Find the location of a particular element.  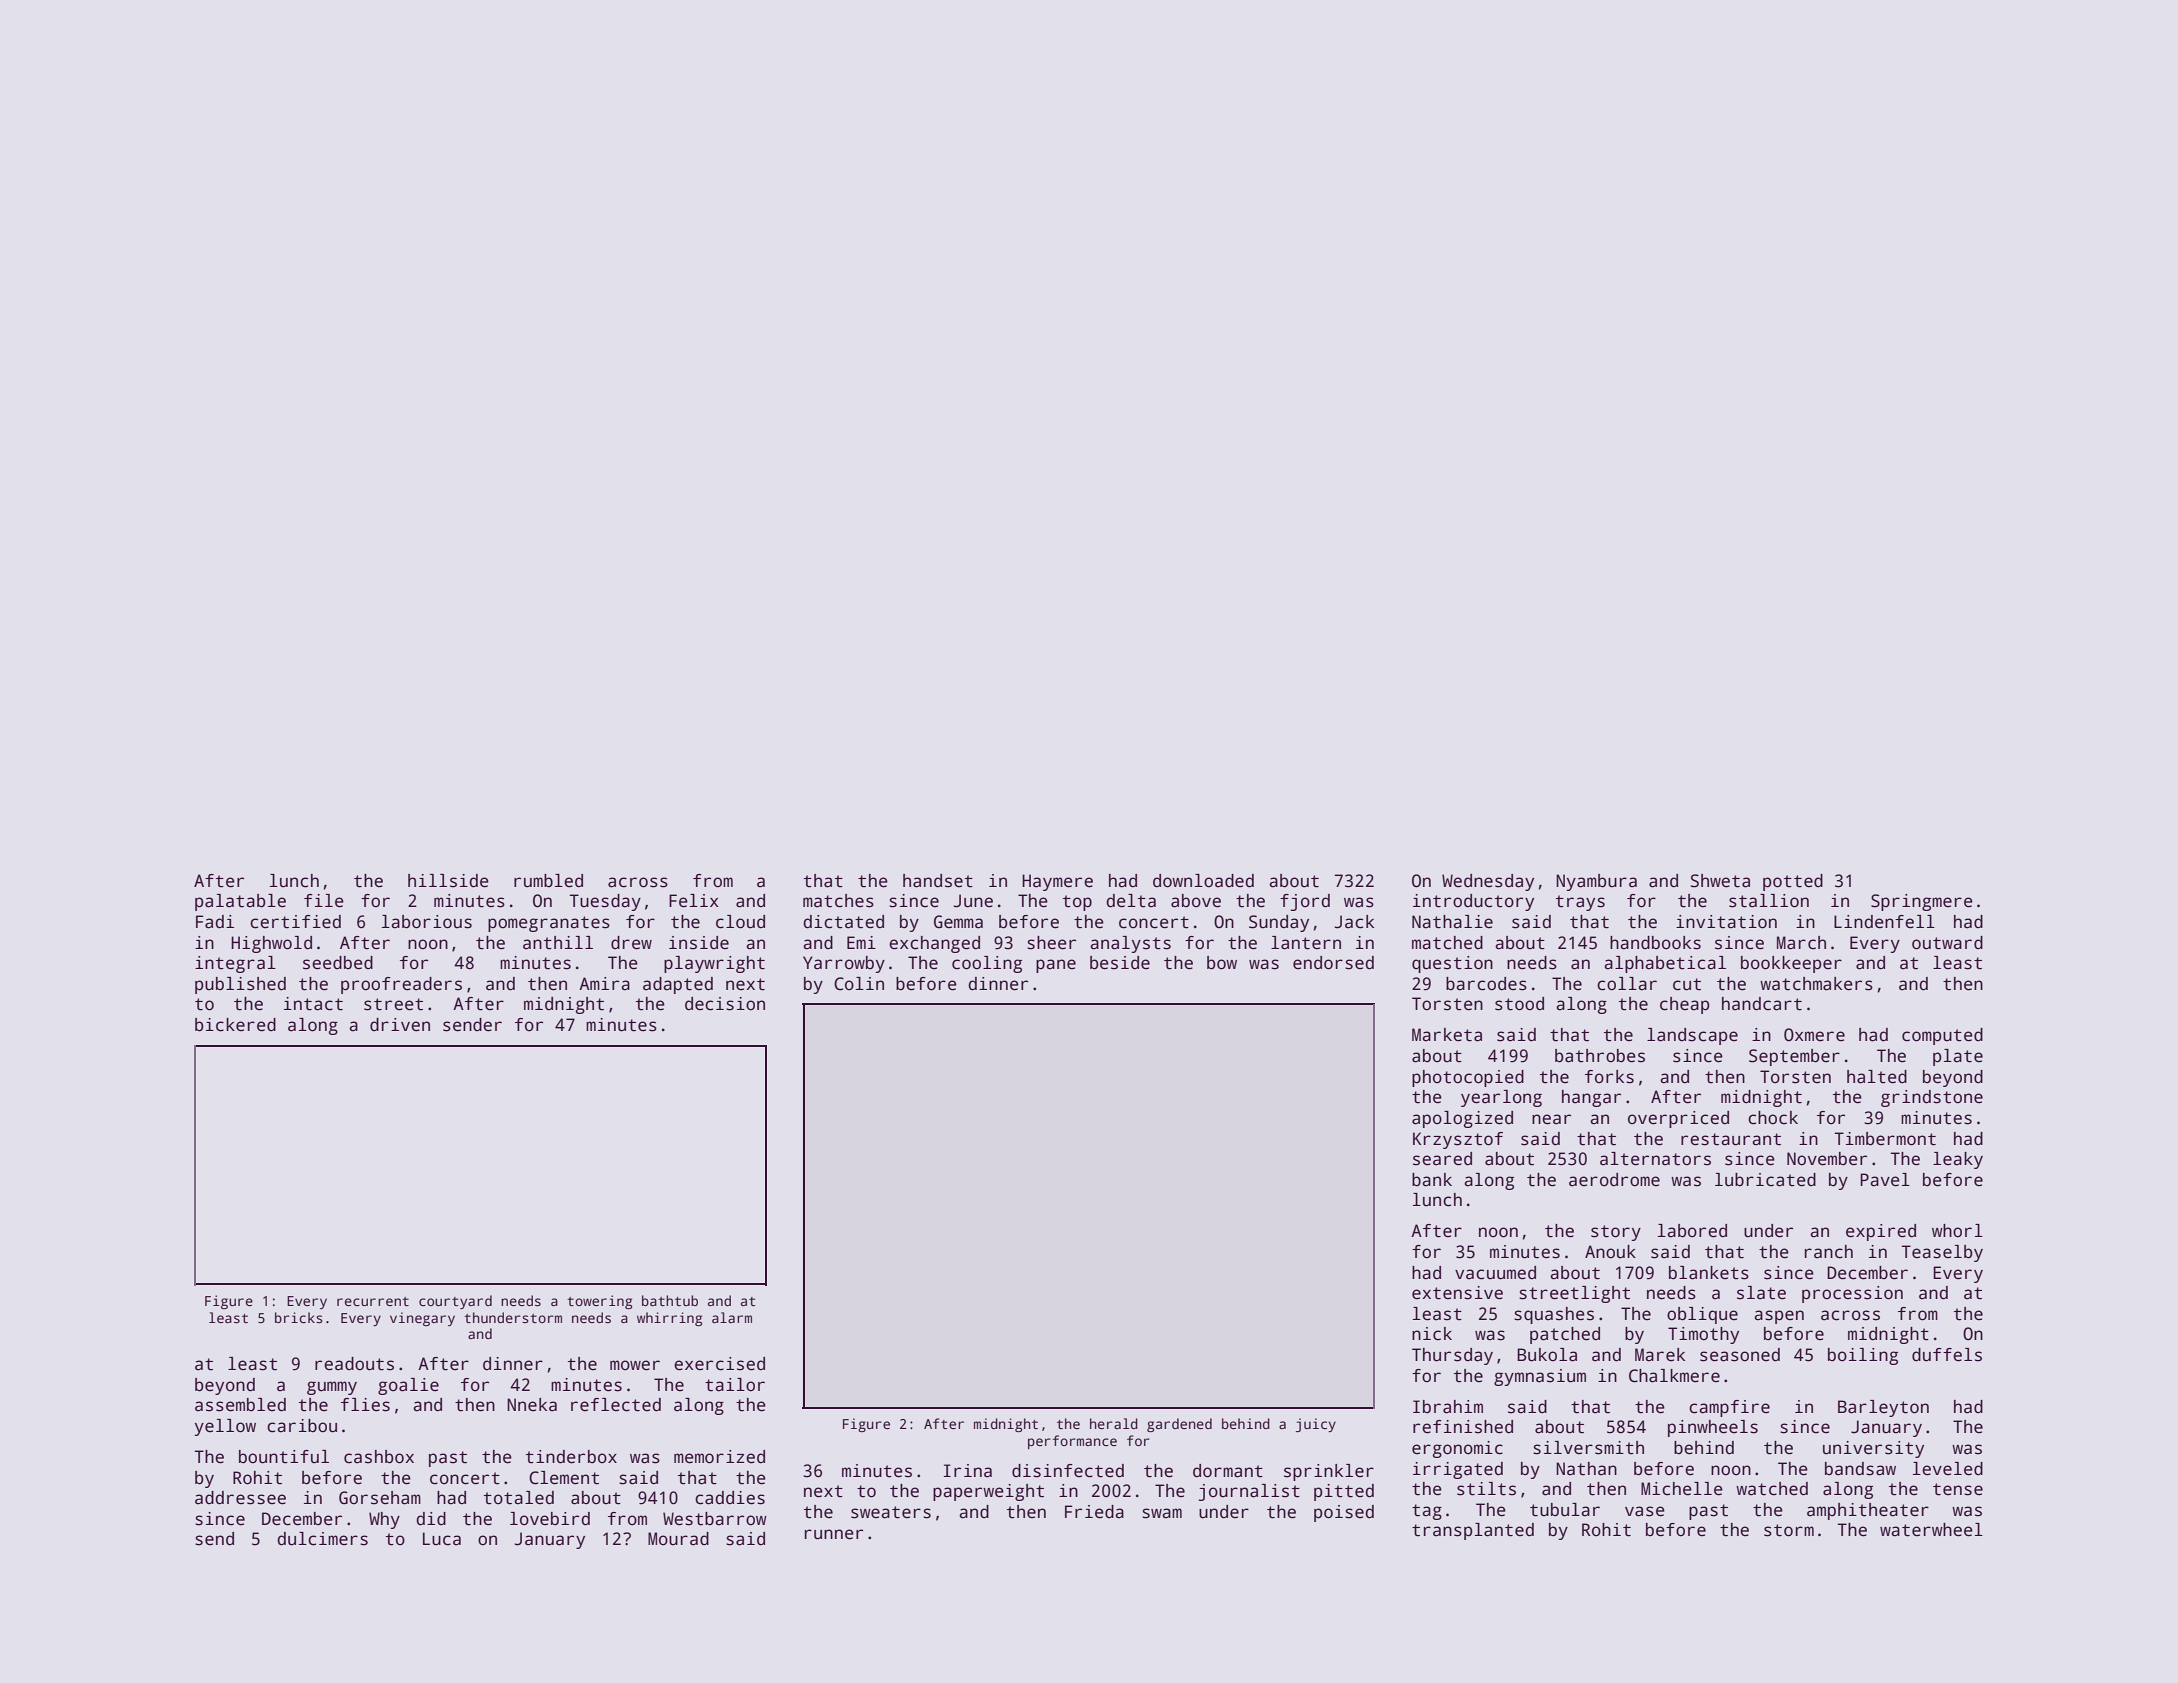

exercised is located at coordinates (719, 1364).
